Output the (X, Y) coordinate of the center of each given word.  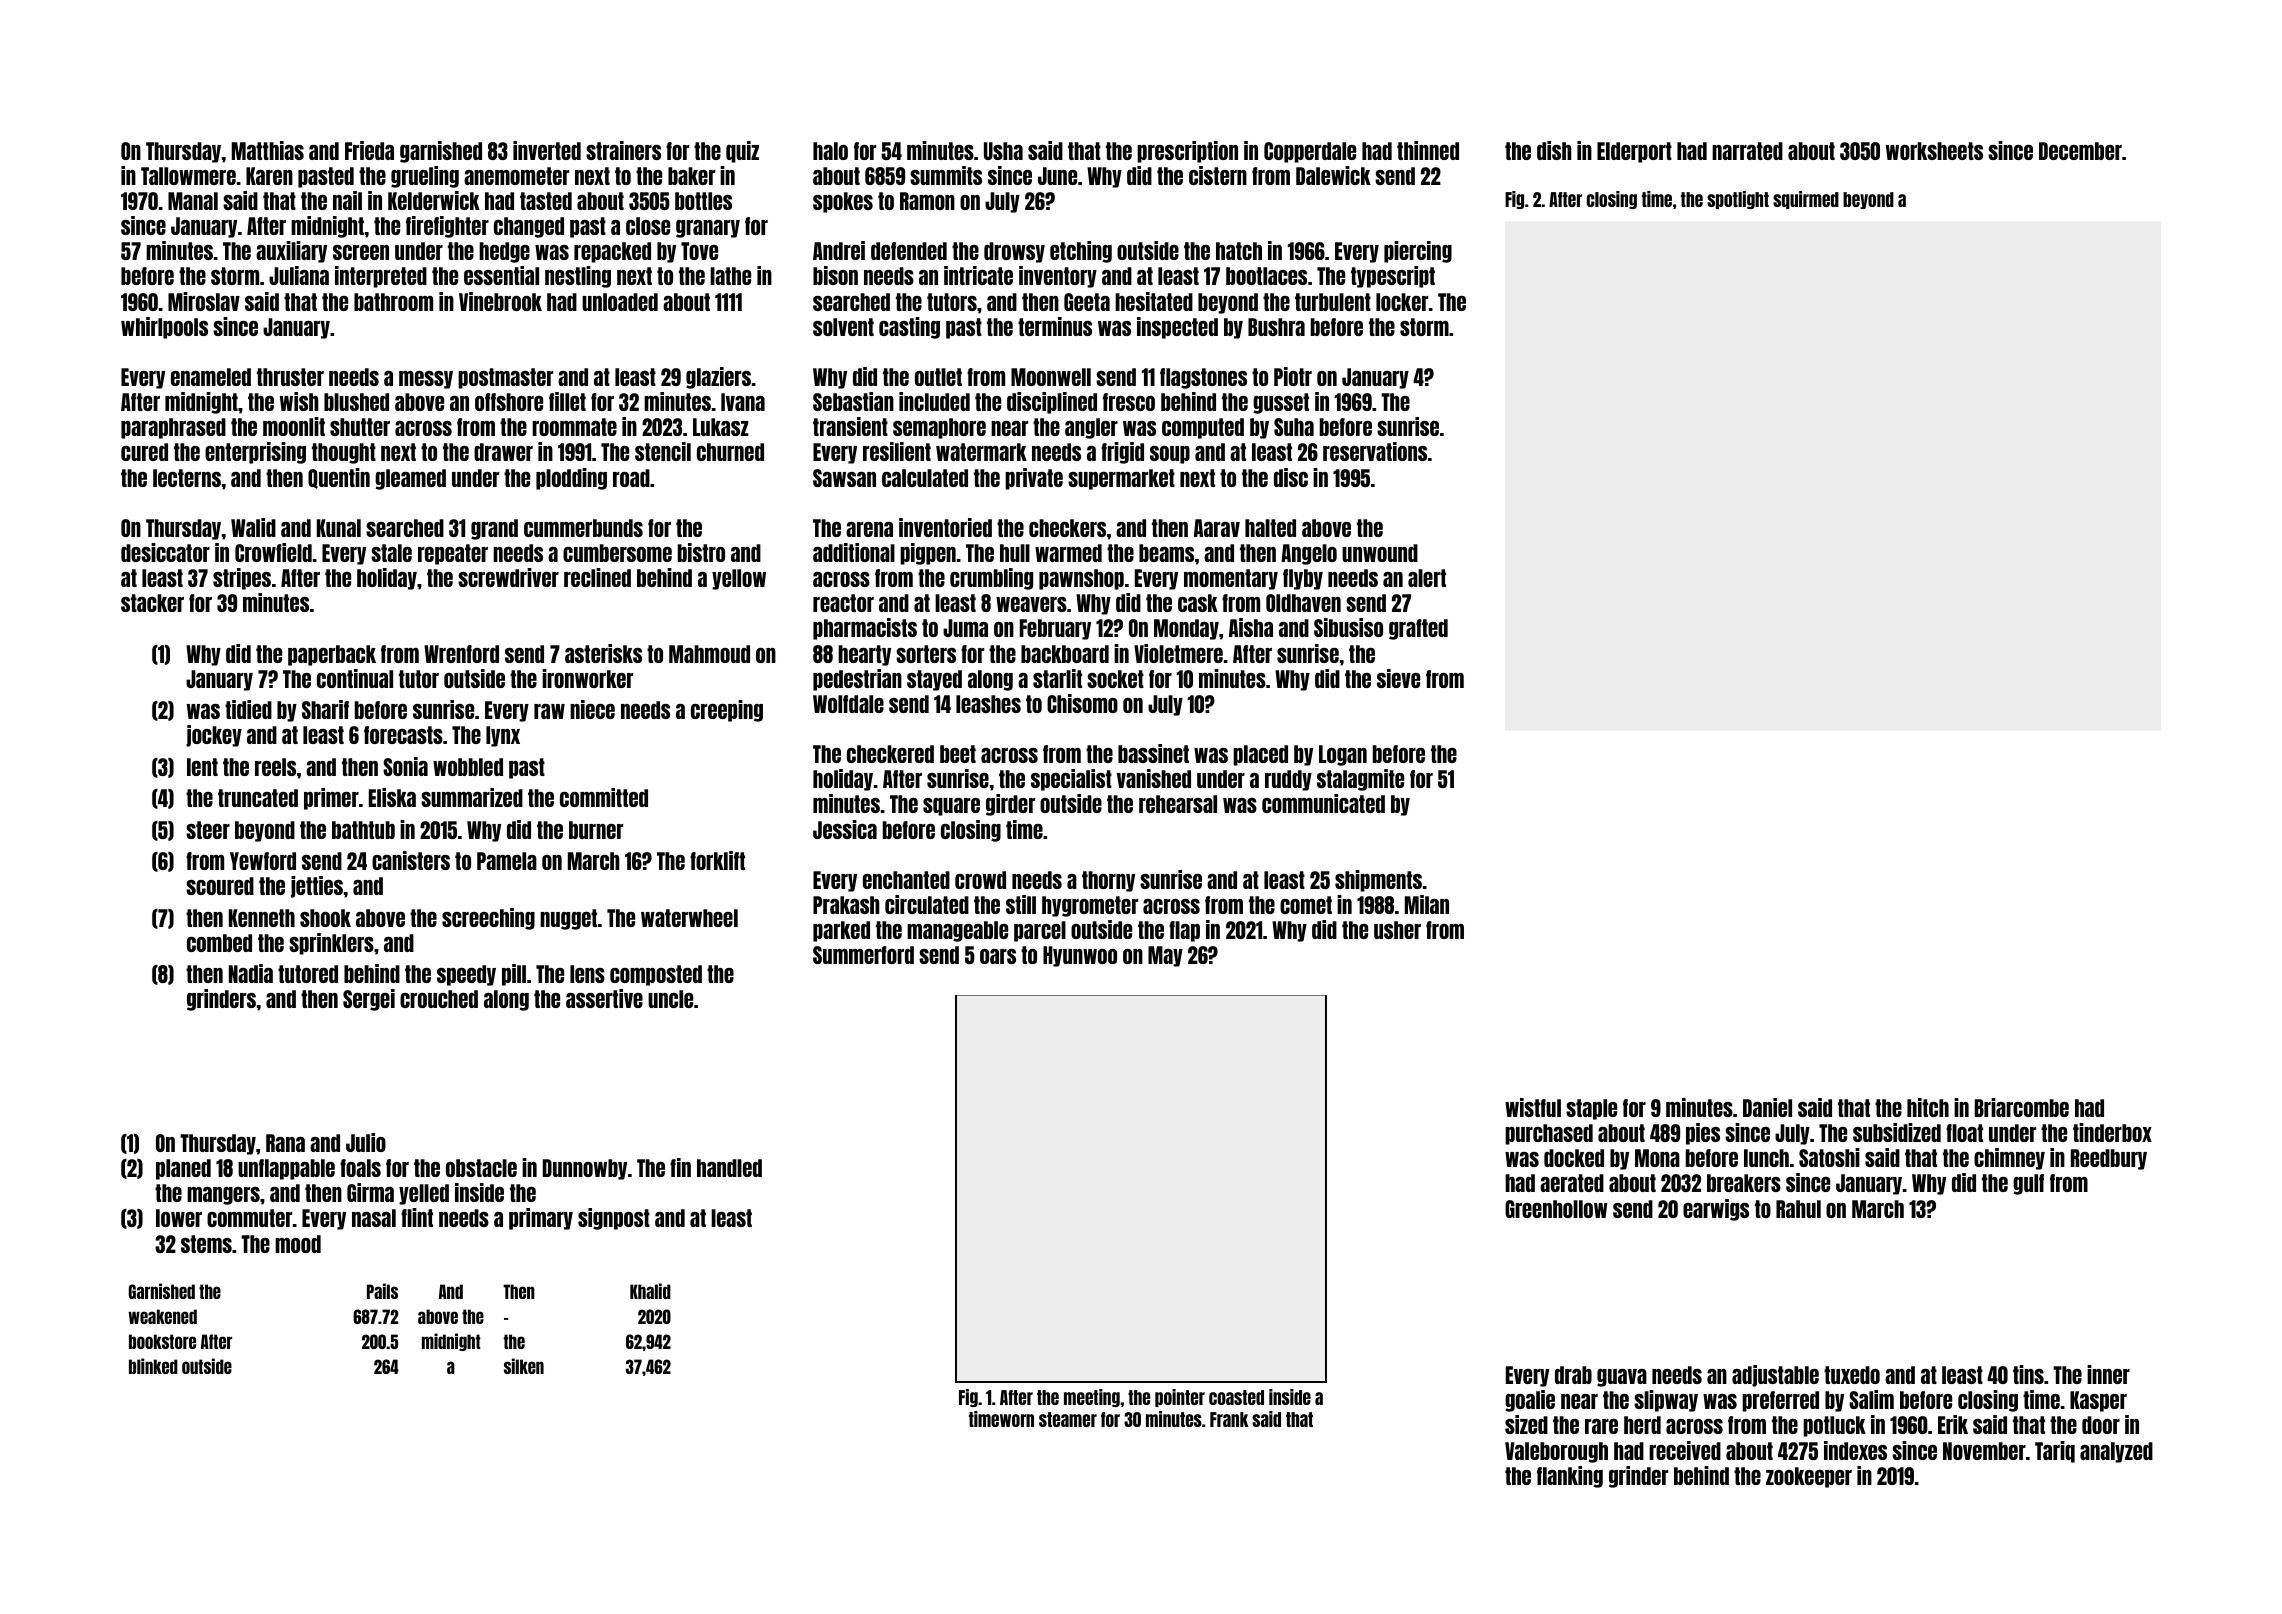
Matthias (268, 150)
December (2080, 151)
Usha (1003, 151)
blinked (153, 1366)
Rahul (1798, 1209)
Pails (382, 1291)
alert (1427, 578)
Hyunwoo (1080, 956)
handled (729, 1168)
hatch (1239, 251)
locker (1402, 302)
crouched (439, 999)
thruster (290, 377)
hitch (1928, 1107)
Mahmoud (709, 654)
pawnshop (1081, 579)
